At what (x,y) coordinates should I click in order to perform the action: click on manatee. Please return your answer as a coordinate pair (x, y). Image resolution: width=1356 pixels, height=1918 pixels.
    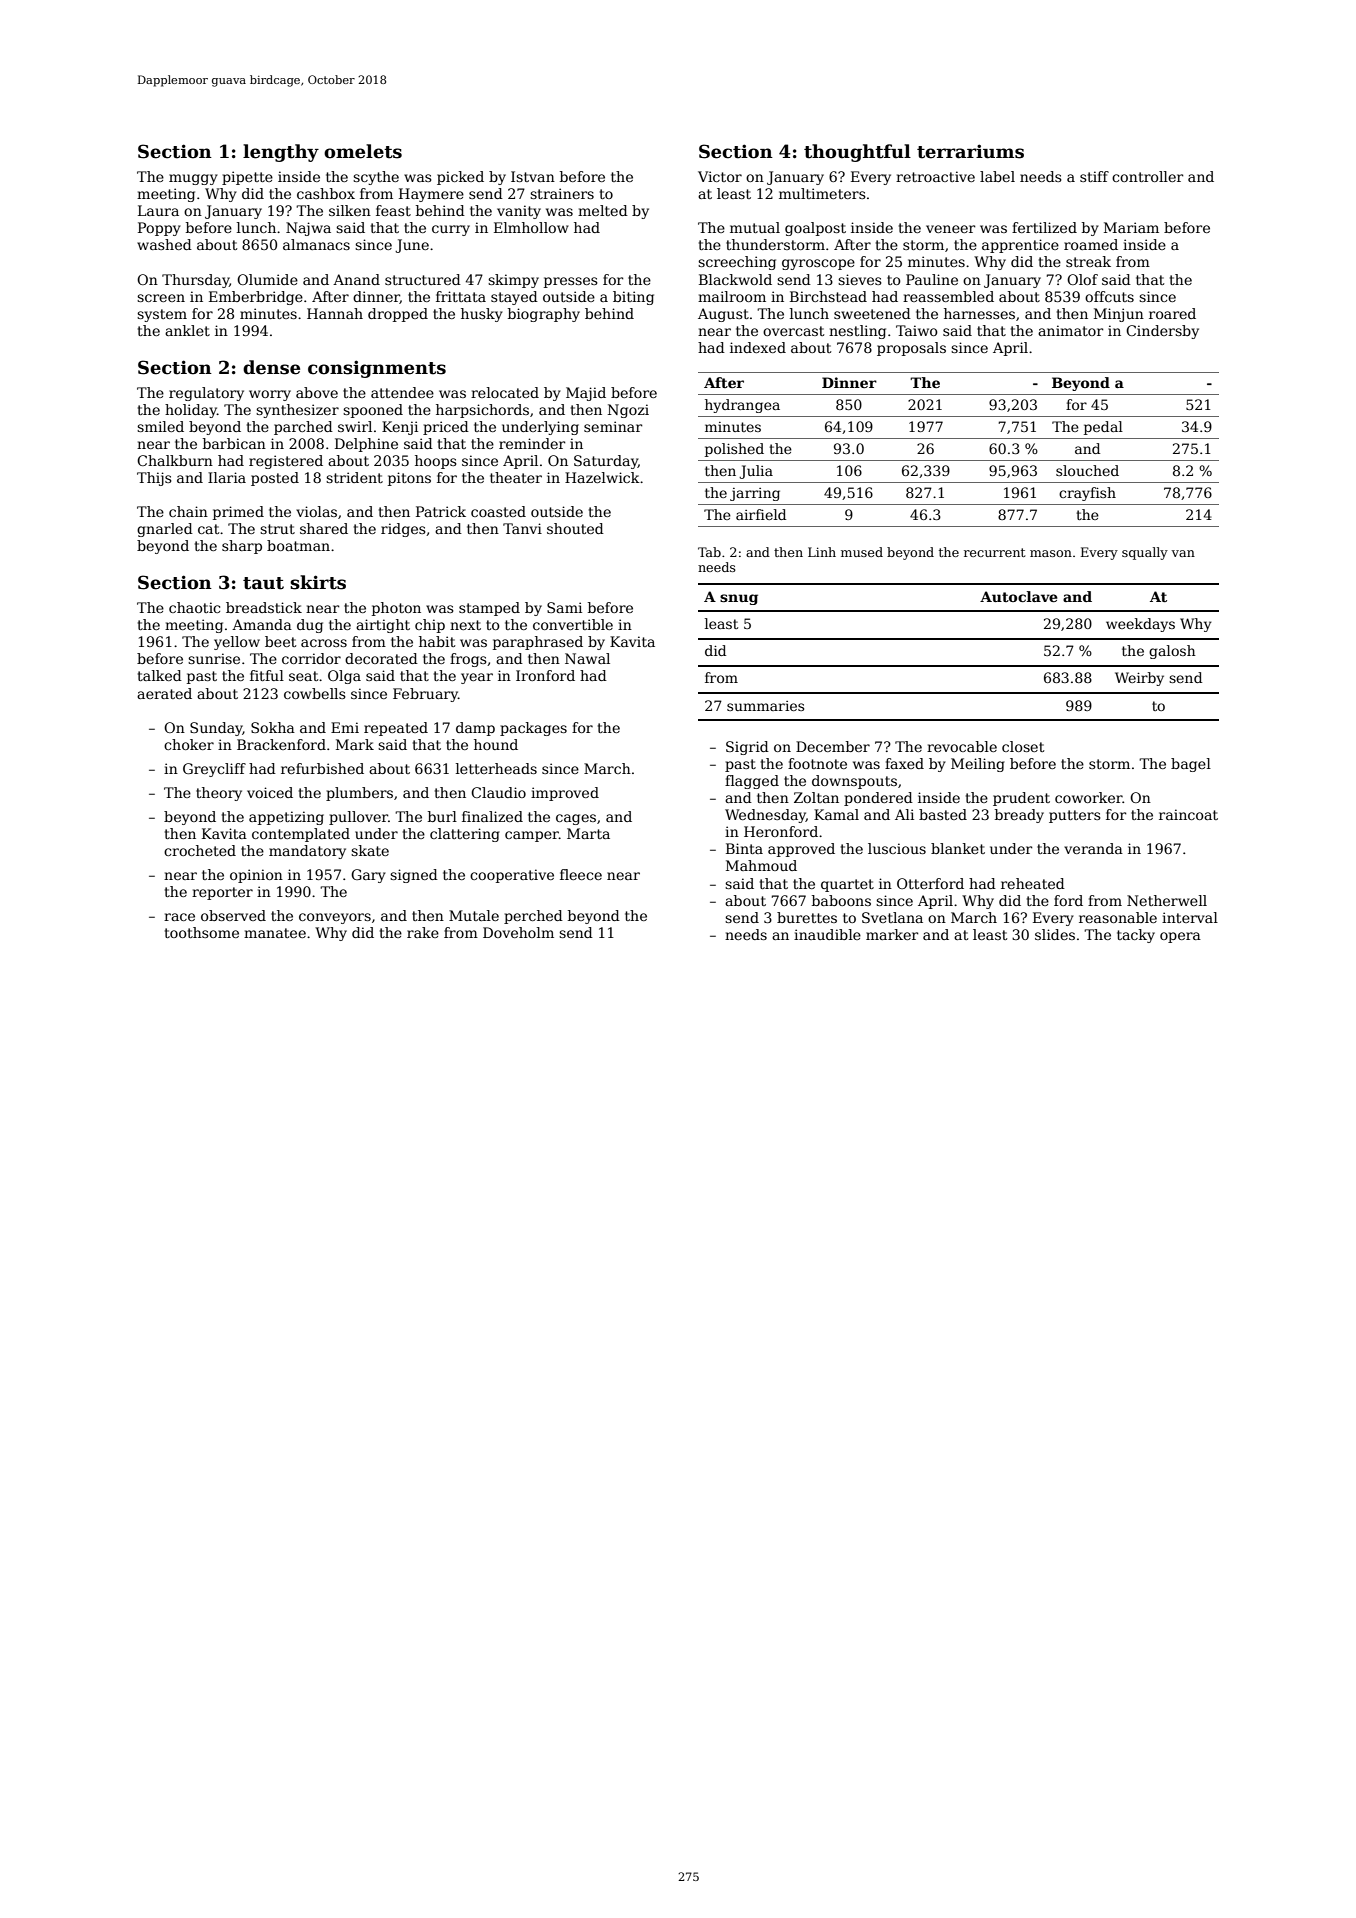
    Looking at the image, I should click on (275, 933).
